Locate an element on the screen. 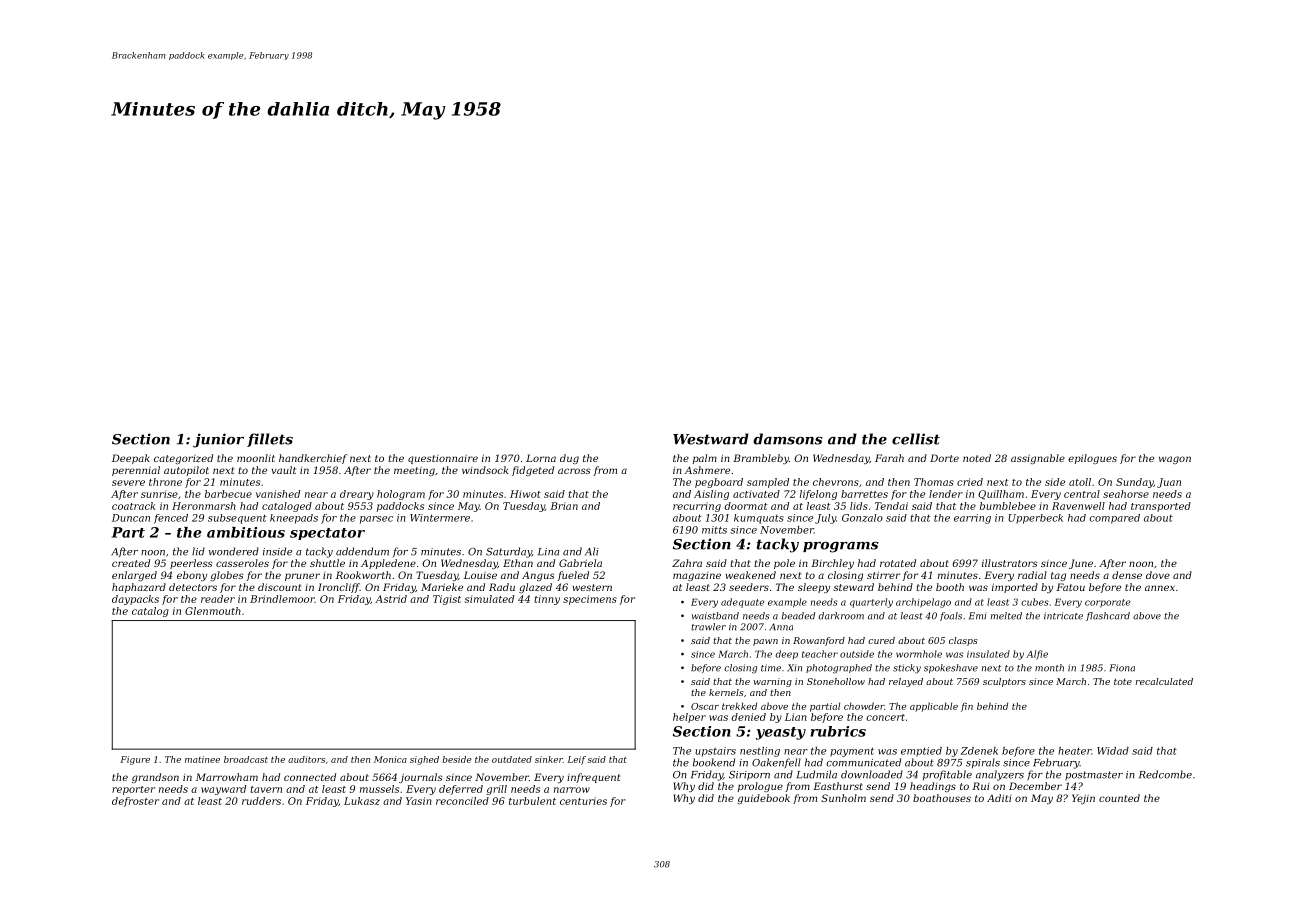 This screenshot has width=1308, height=924. defroster is located at coordinates (135, 802).
